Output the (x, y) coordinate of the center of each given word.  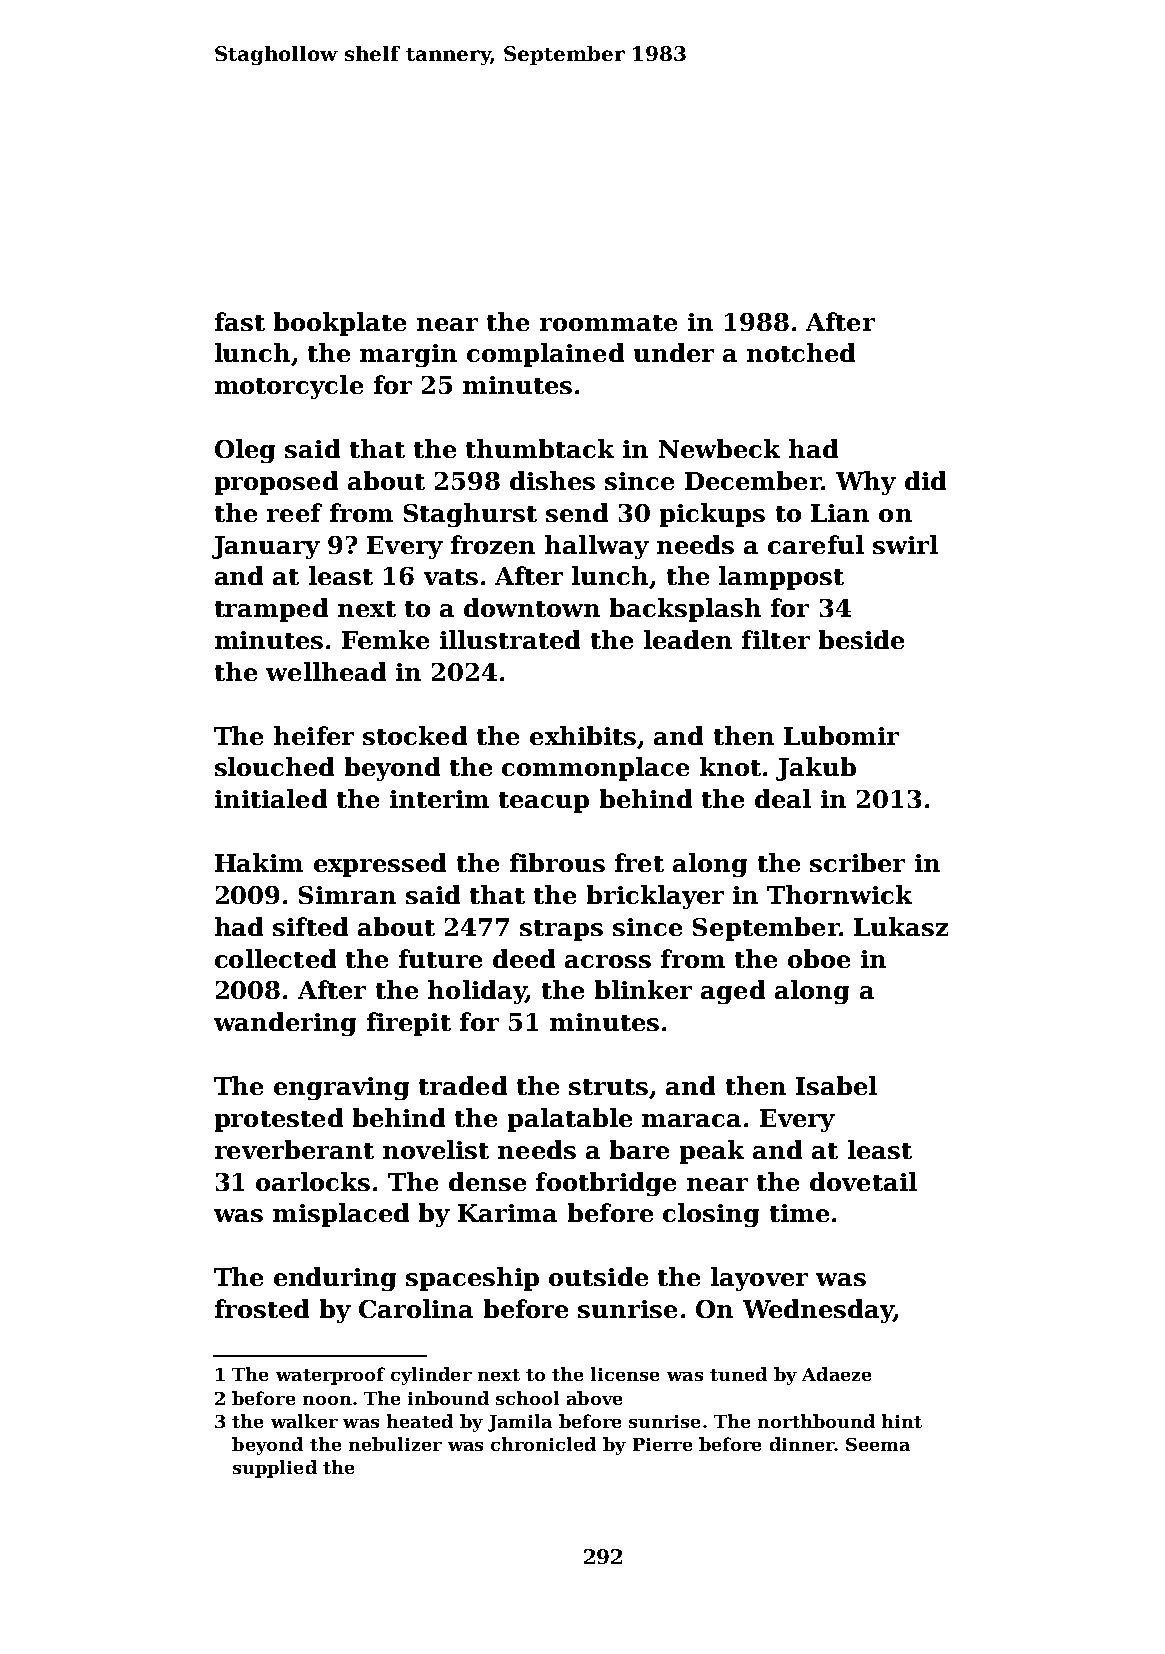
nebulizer (395, 1444)
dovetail (863, 1181)
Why (866, 483)
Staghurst (470, 515)
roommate (608, 323)
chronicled (543, 1444)
